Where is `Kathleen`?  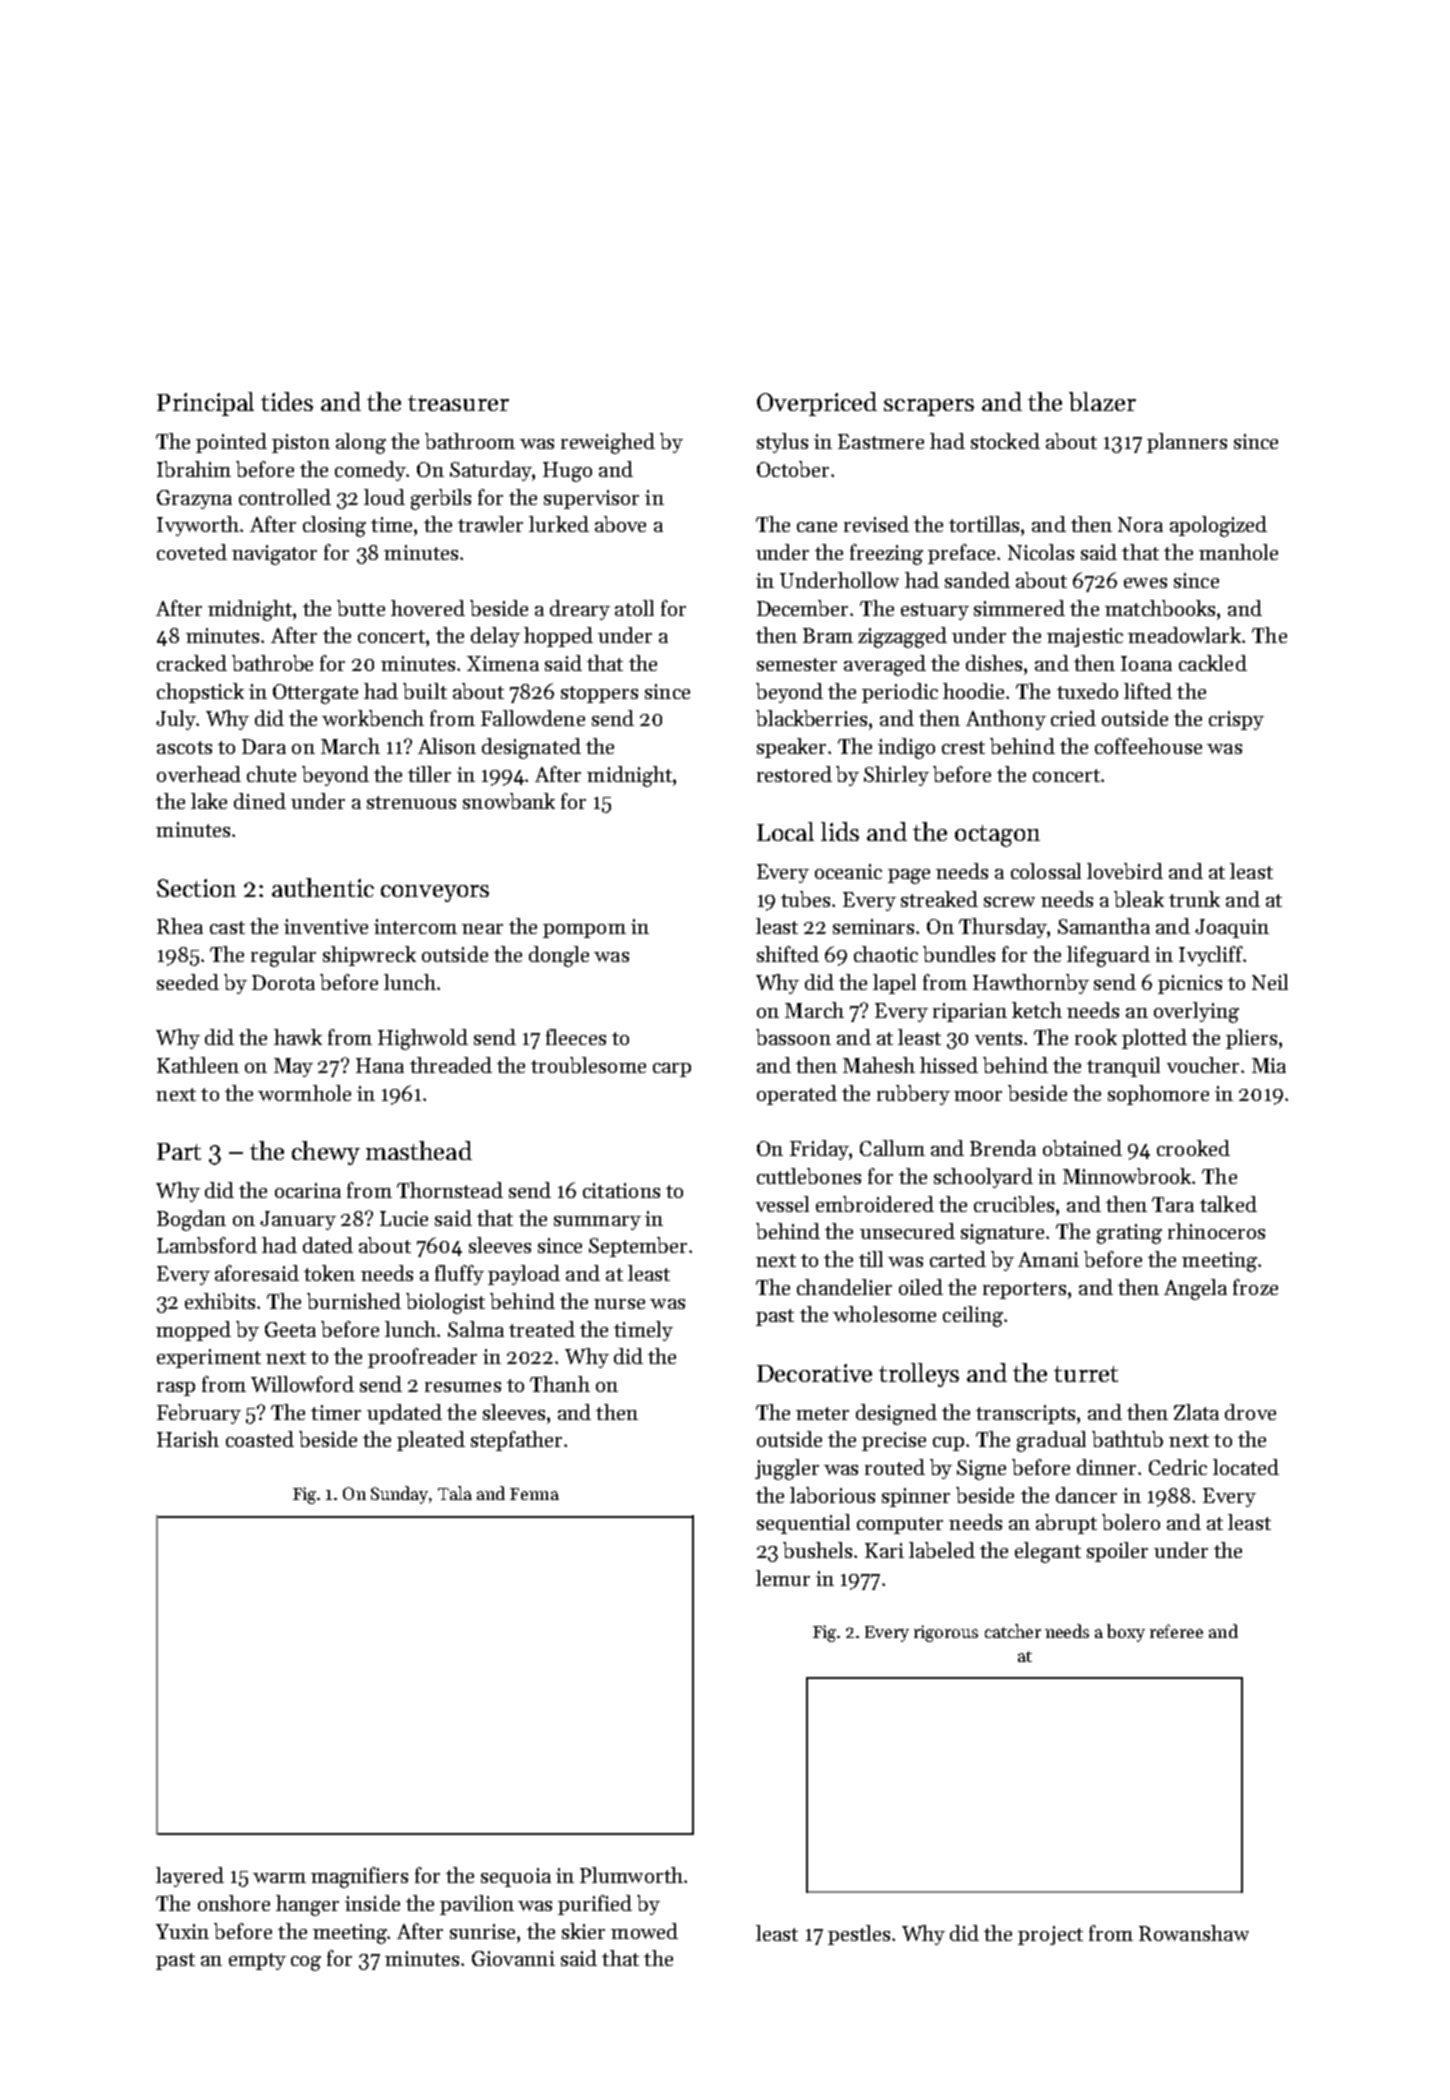 Kathleen is located at coordinates (198, 1065).
